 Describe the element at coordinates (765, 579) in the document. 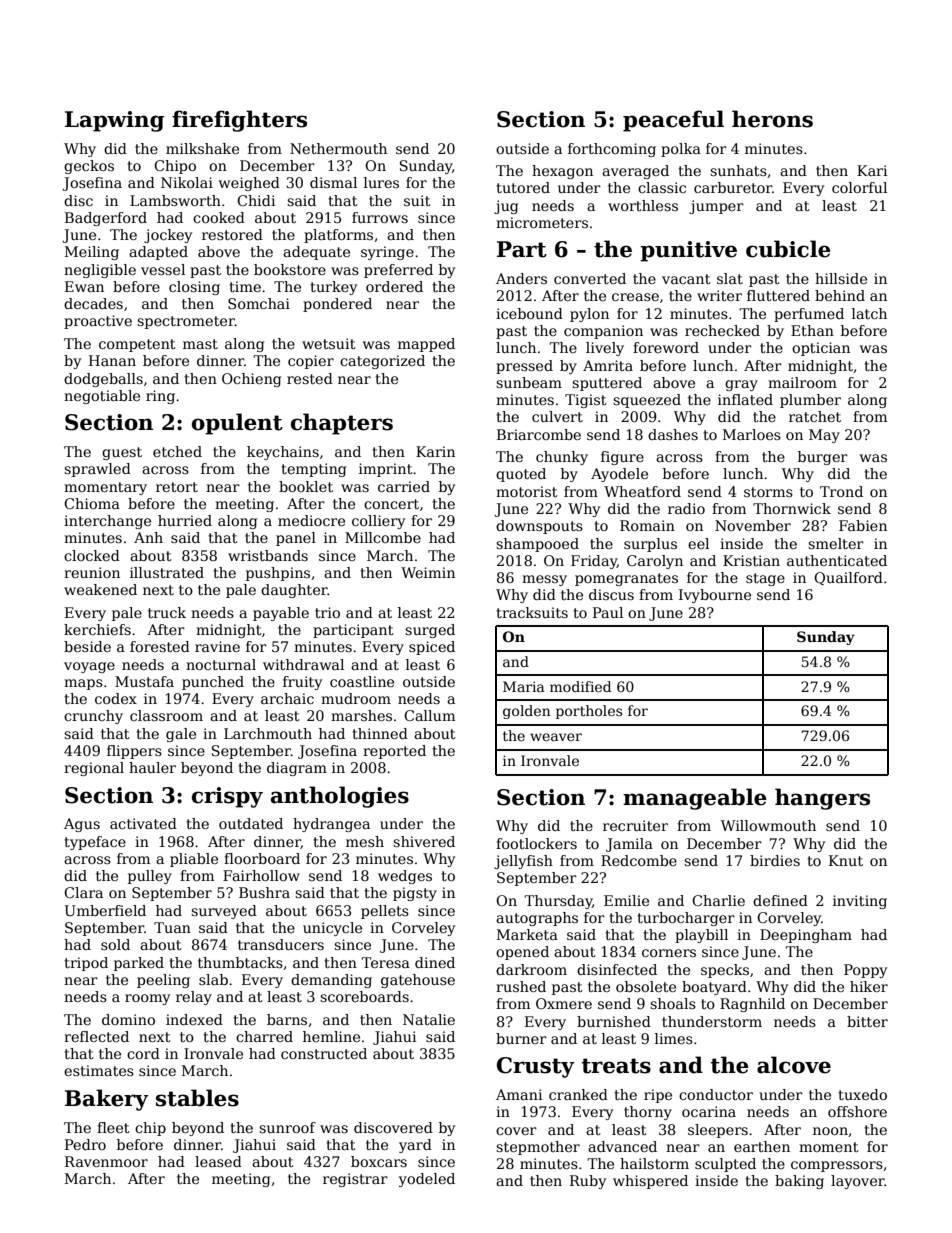

I see `stage` at that location.
